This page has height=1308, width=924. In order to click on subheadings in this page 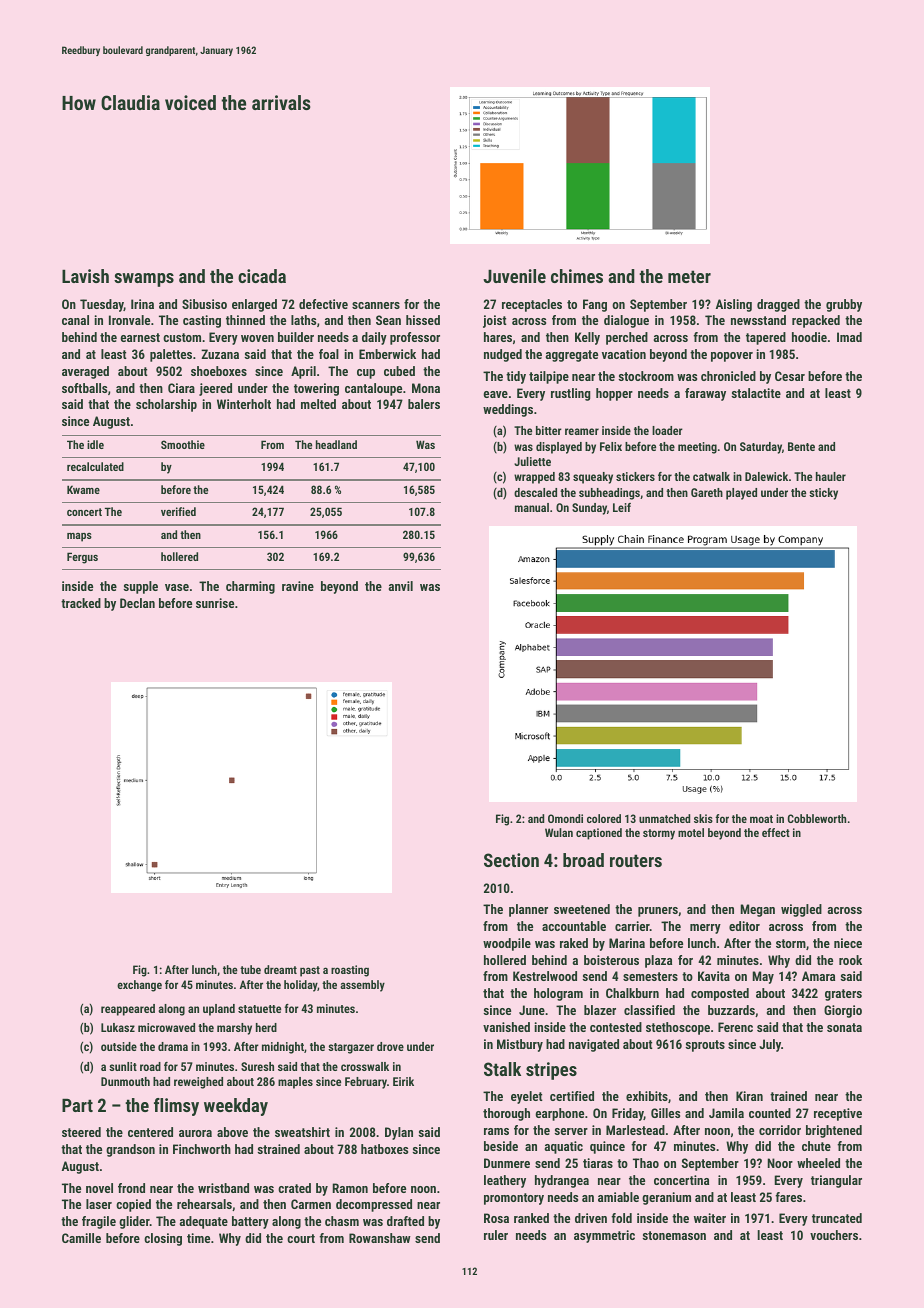, I will do `click(609, 494)`.
